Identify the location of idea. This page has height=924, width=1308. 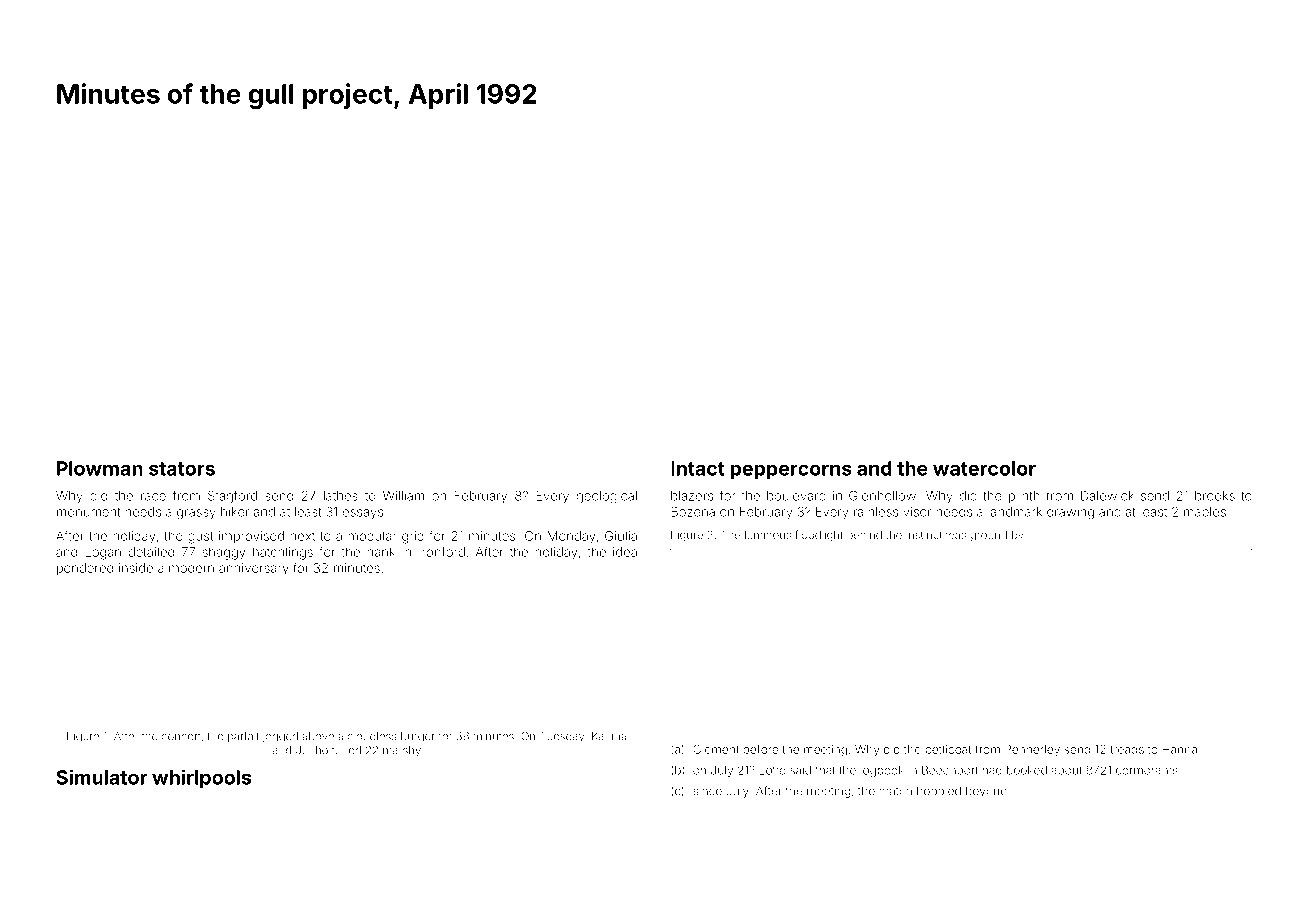
(625, 552).
